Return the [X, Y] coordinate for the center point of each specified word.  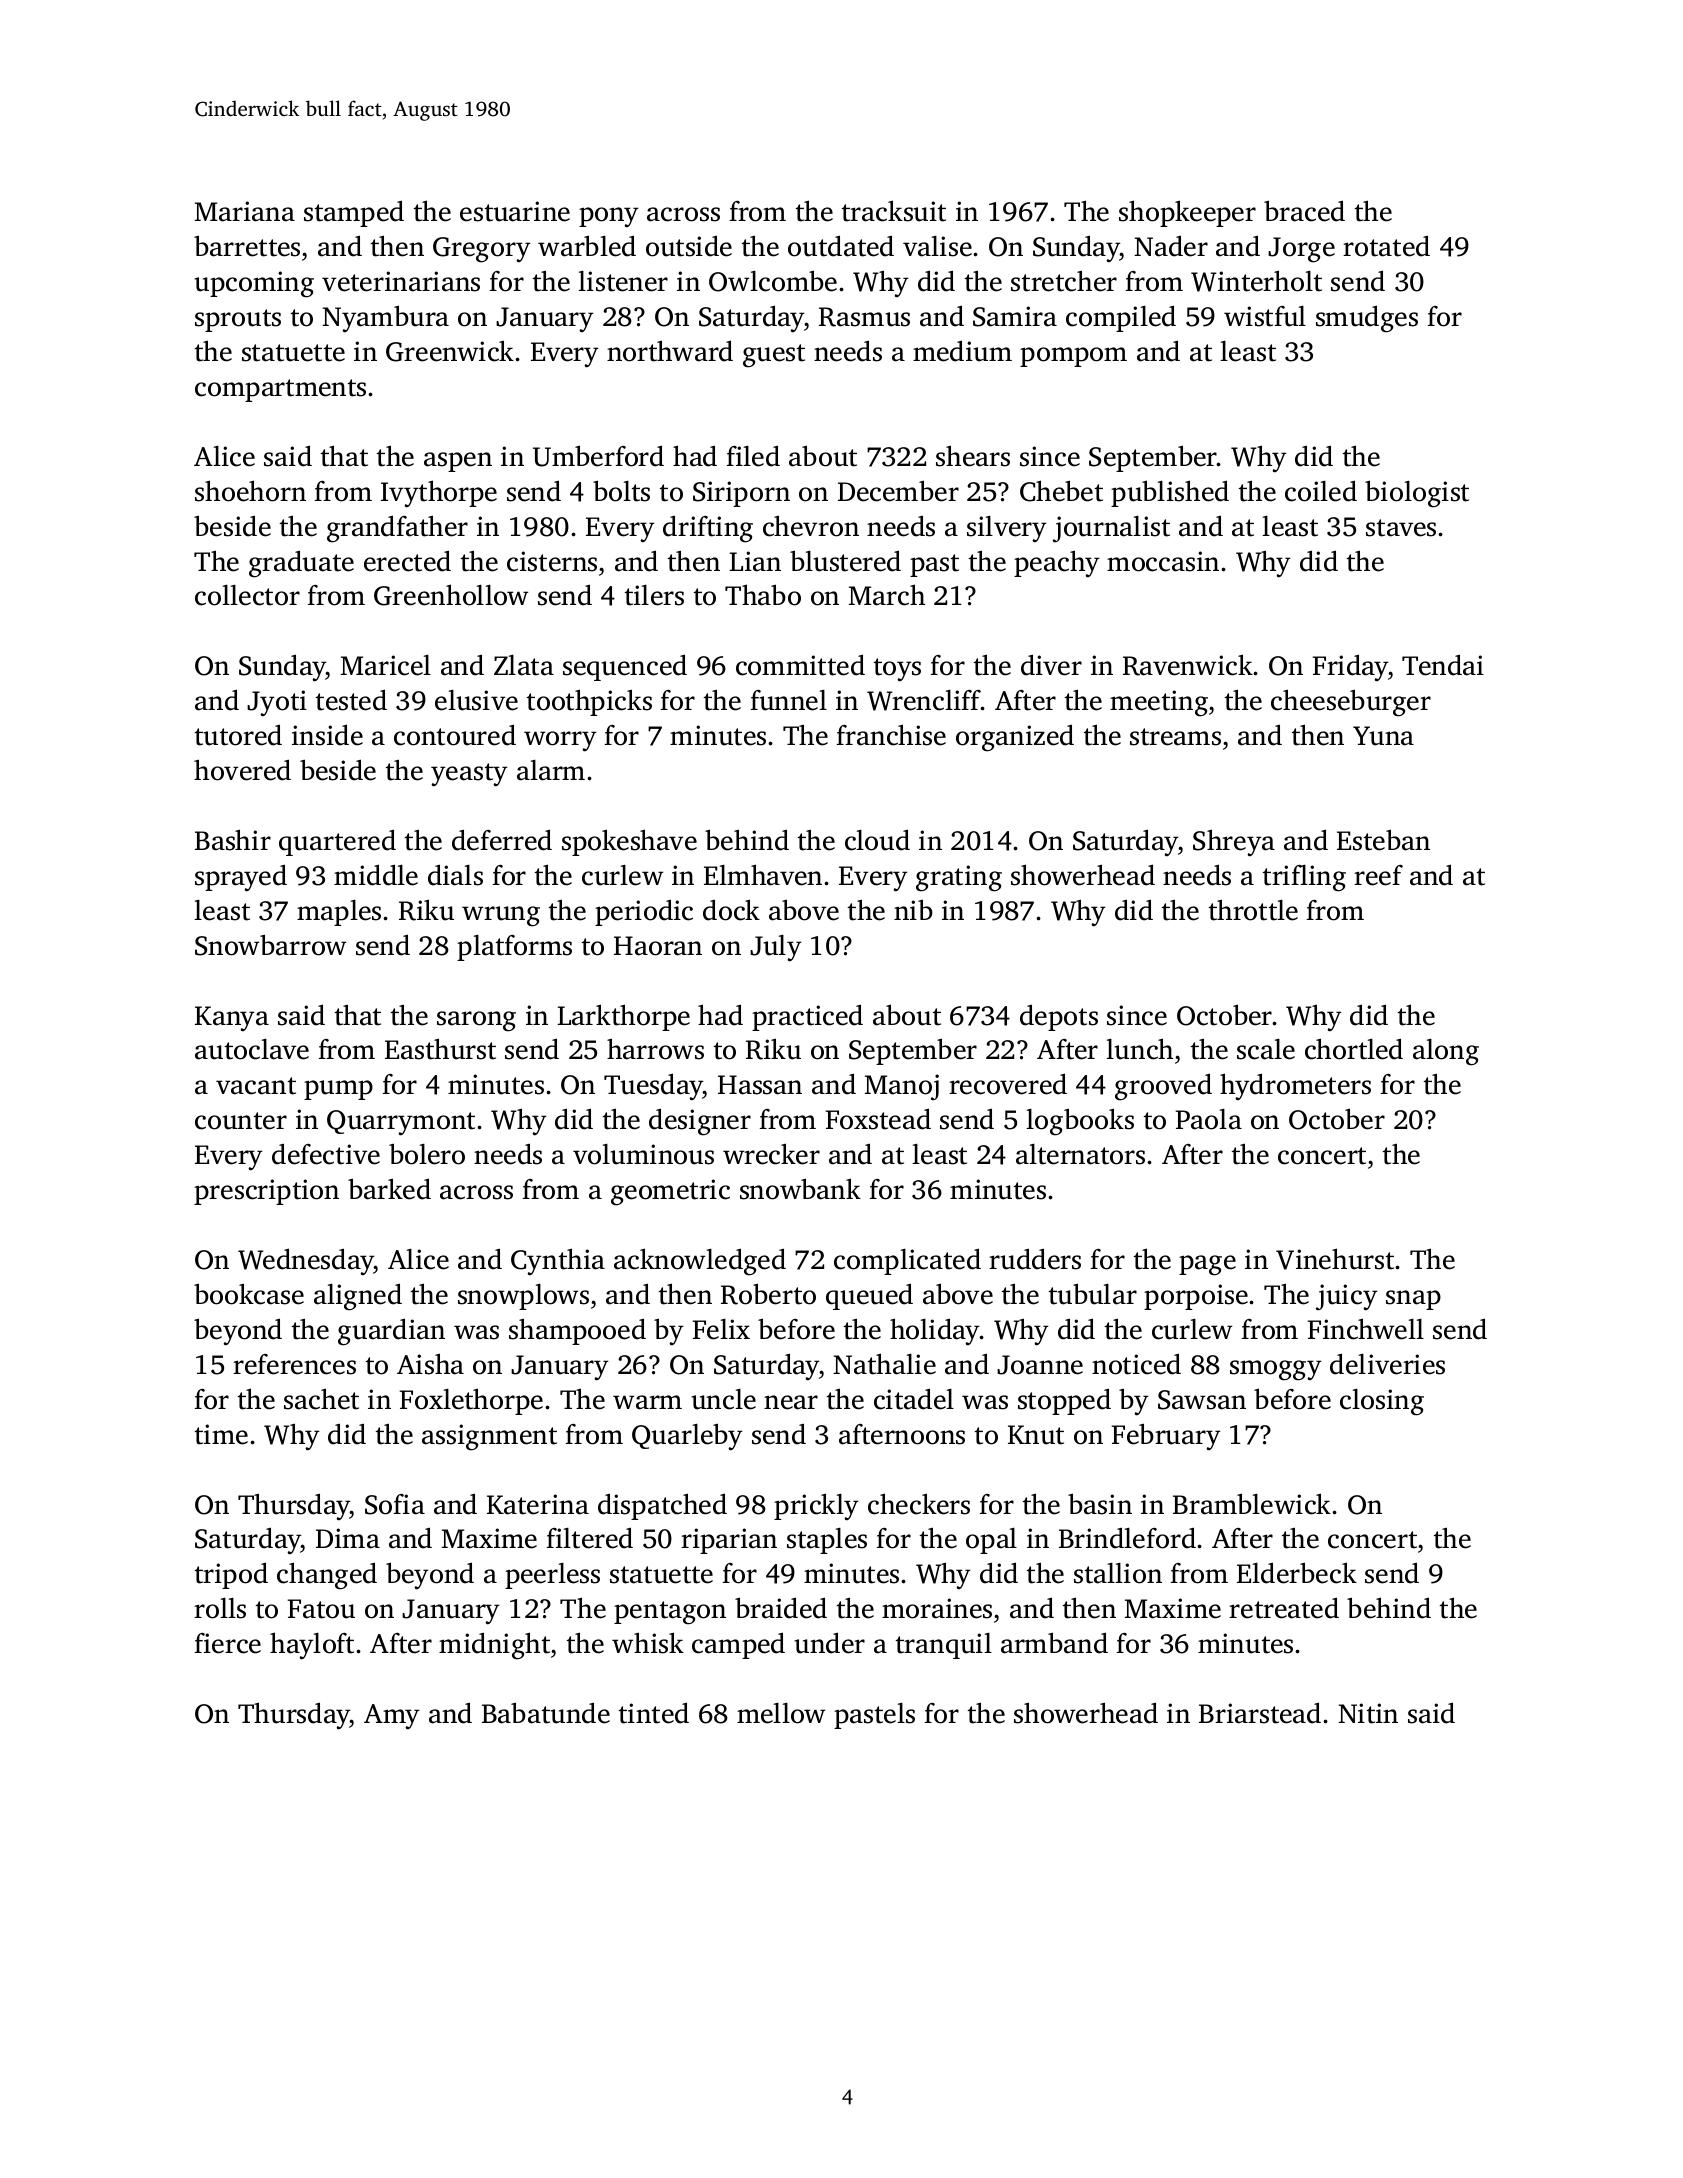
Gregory [481, 250]
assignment [489, 1437]
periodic [644, 912]
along [1446, 1052]
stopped [1064, 1401]
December [898, 491]
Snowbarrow [270, 945]
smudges [1367, 319]
